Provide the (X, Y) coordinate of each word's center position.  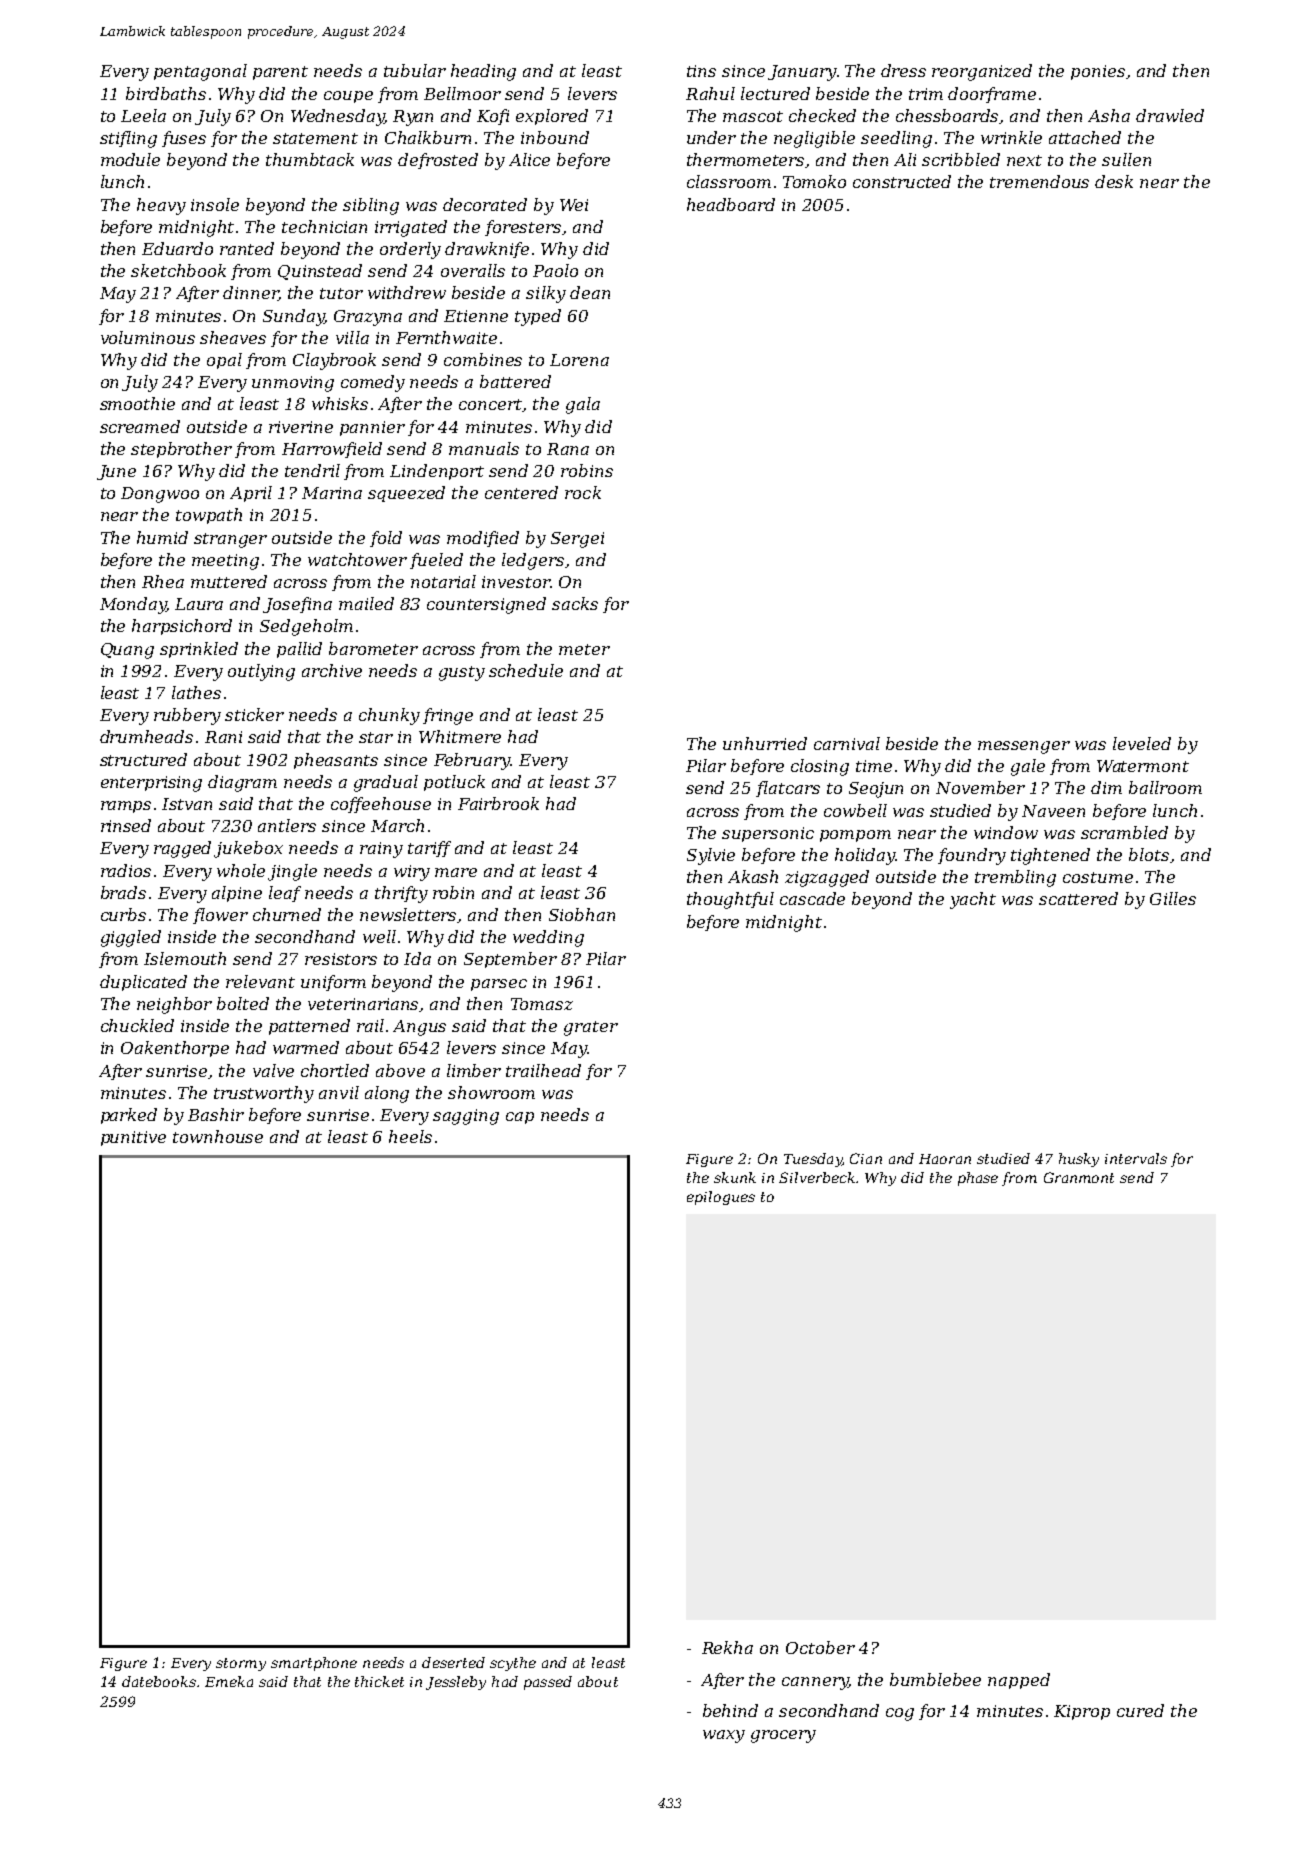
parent (280, 73)
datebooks (159, 1681)
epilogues (721, 1198)
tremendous (1039, 181)
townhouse (218, 1136)
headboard (731, 204)
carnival (847, 743)
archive (332, 670)
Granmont (1079, 1177)
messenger (1024, 747)
